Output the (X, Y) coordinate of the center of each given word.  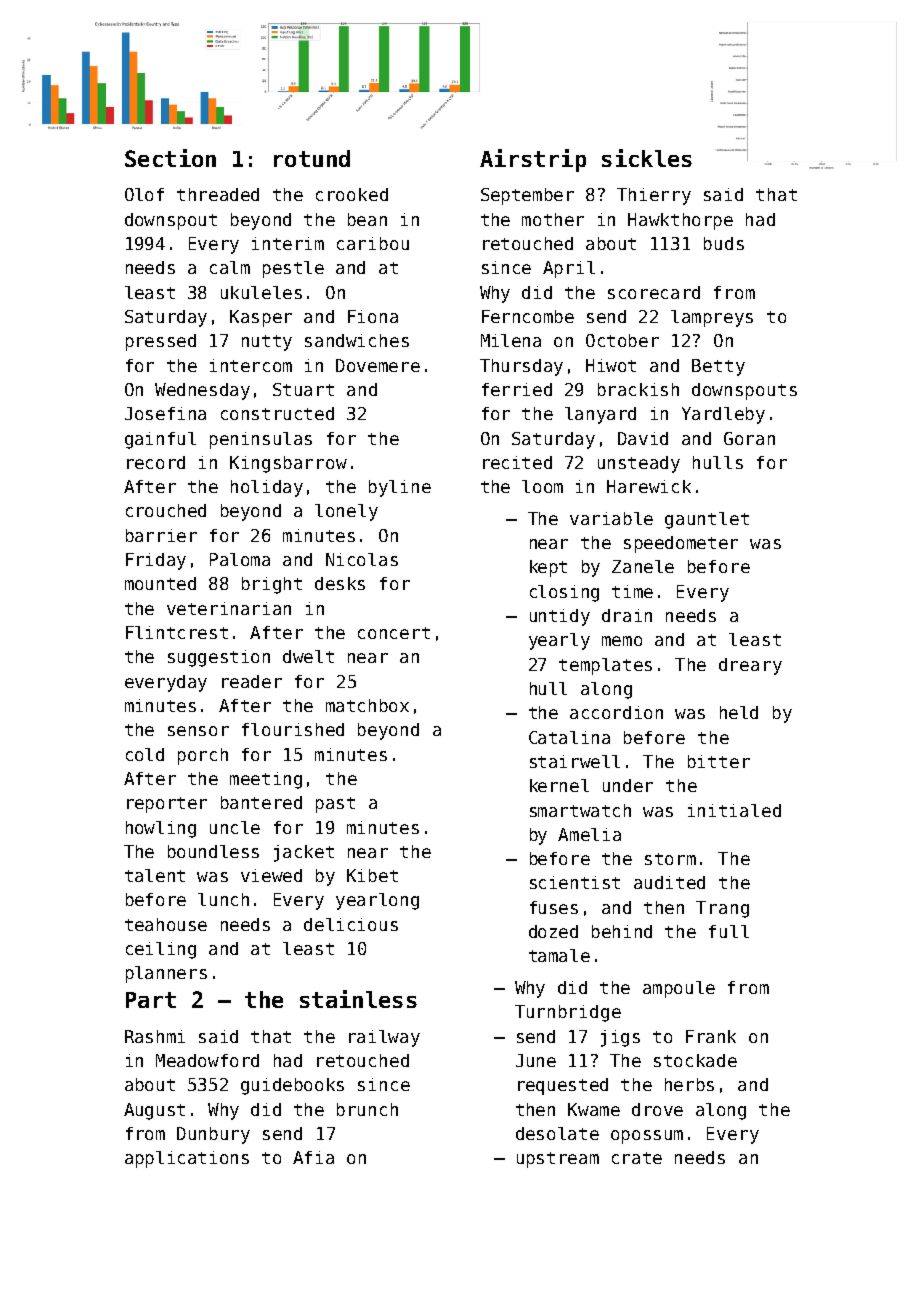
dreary (750, 666)
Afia (313, 1157)
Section (170, 158)
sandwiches (357, 340)
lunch (223, 899)
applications (187, 1159)
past (335, 805)
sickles (647, 158)
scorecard (654, 292)
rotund (312, 158)
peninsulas (261, 440)
